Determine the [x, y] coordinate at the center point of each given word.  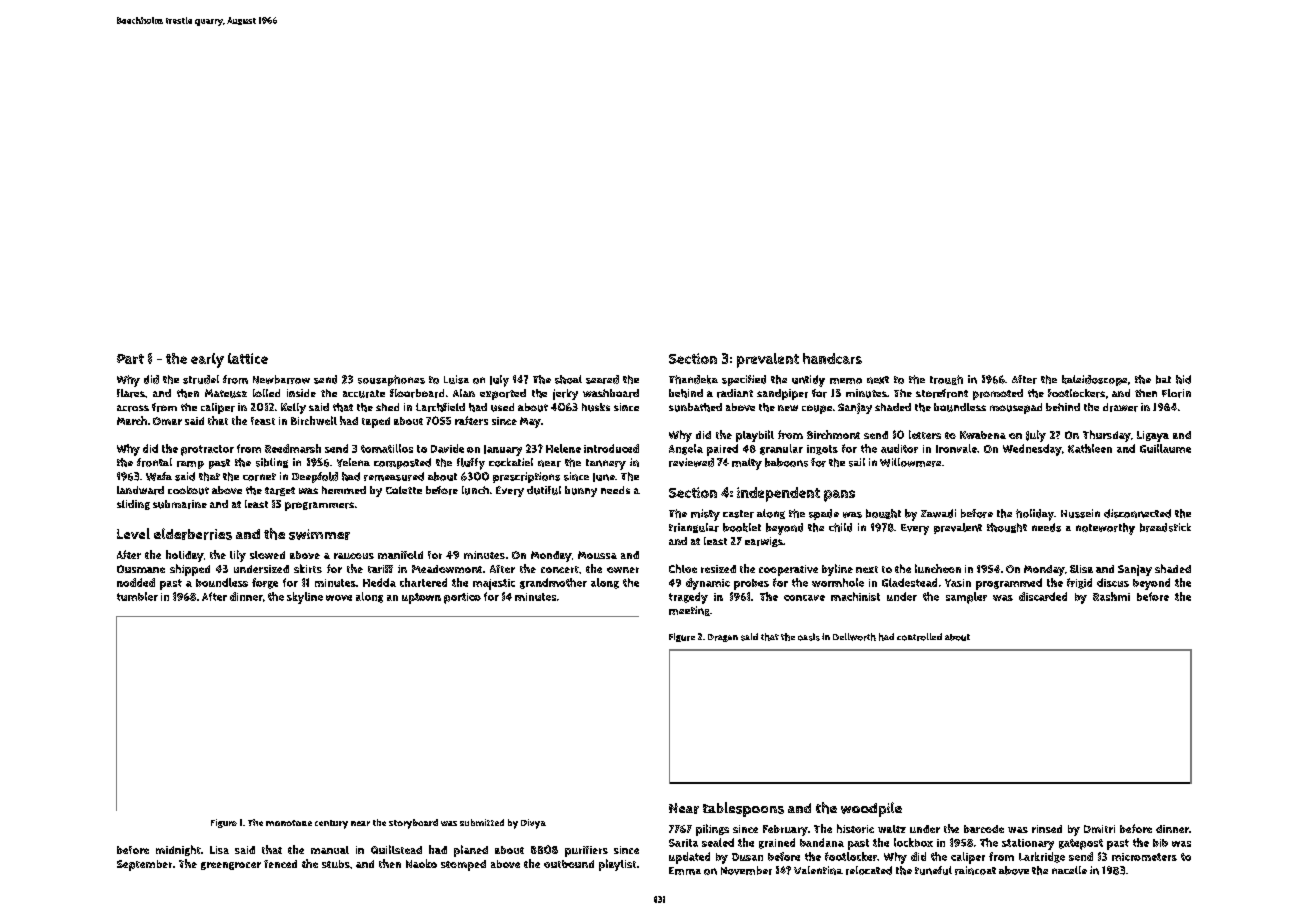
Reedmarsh [293, 448]
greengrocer [231, 866]
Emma [685, 871]
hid [1183, 379]
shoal [568, 379]
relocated [869, 870]
